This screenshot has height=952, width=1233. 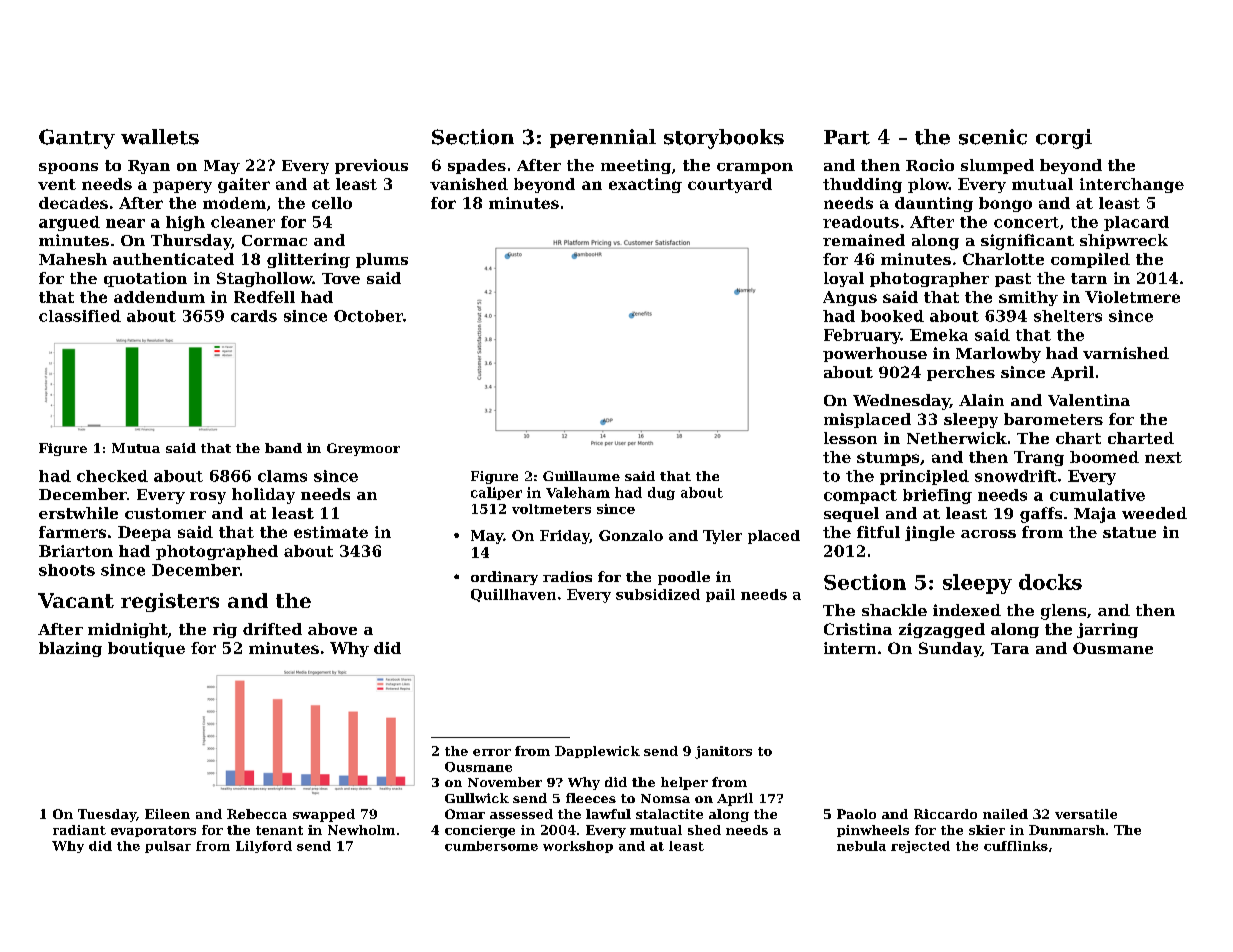 I want to click on radiant, so click(x=79, y=830).
